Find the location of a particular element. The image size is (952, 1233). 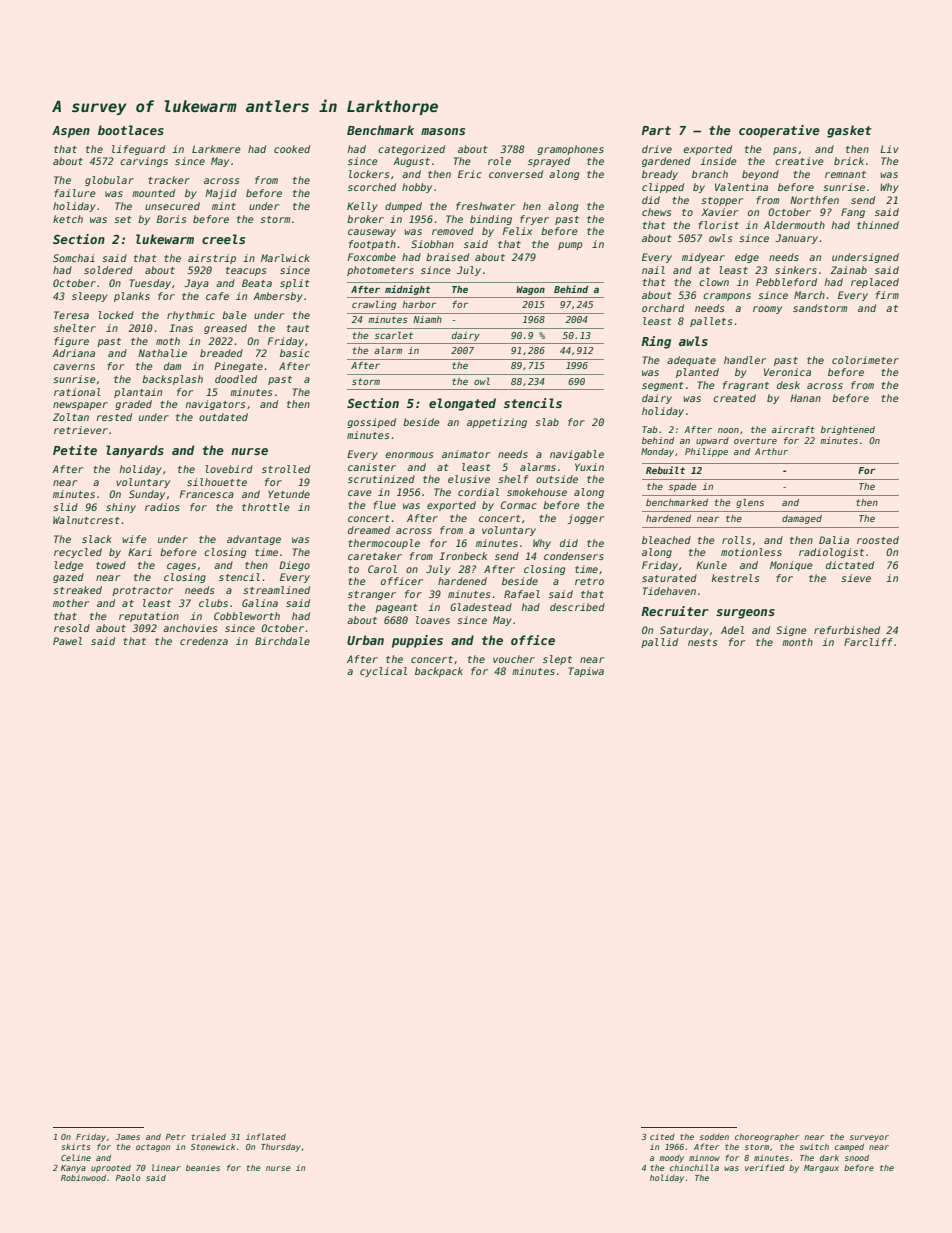

Robinwood is located at coordinates (83, 1178).
